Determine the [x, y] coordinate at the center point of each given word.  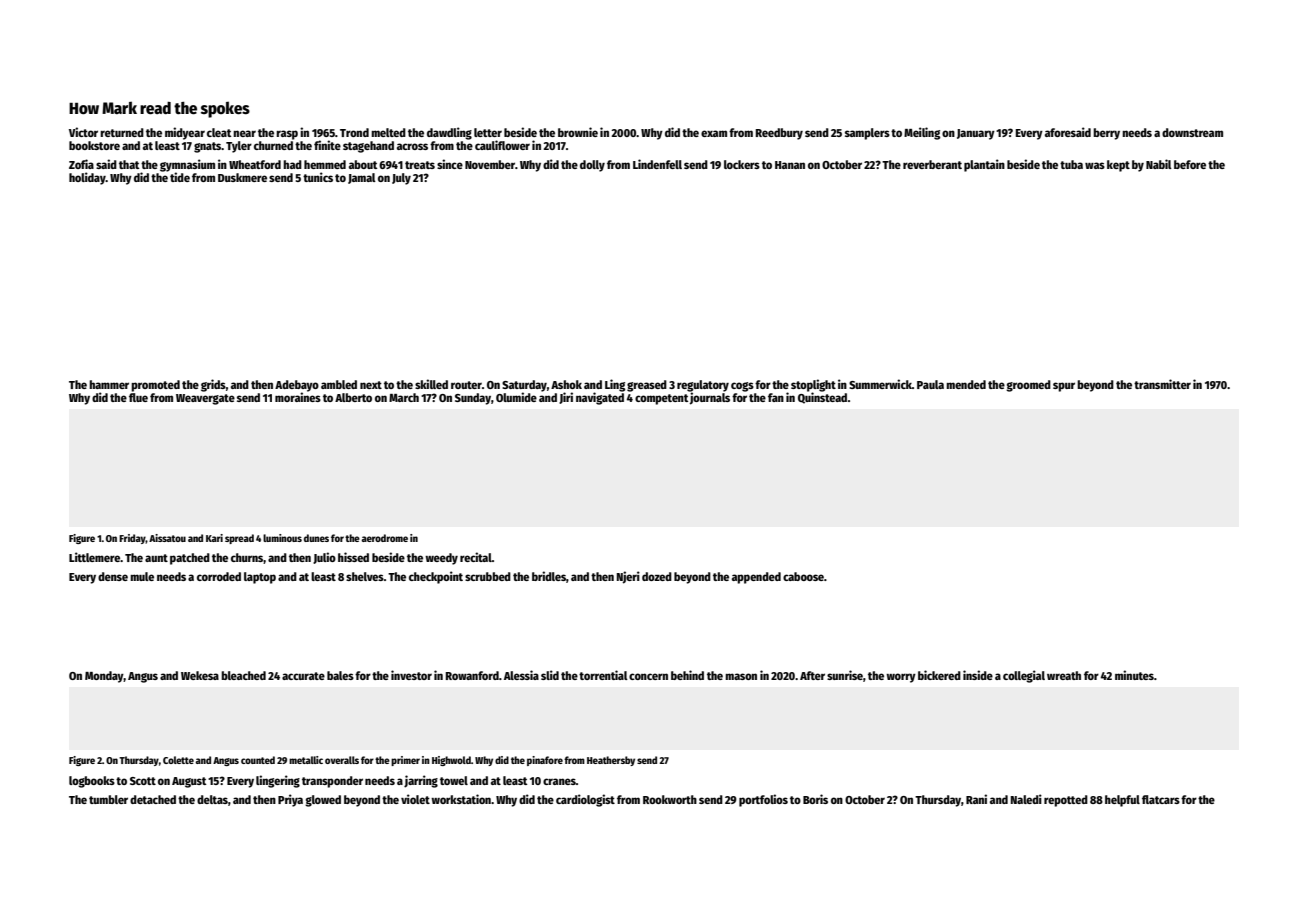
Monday [104, 677]
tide [180, 177]
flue [138, 397]
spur [1064, 387]
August [189, 782]
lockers [742, 164]
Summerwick [880, 384]
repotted [1066, 801]
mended [966, 384]
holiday [87, 178]
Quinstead [822, 398]
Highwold [451, 761]
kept [1118, 166]
